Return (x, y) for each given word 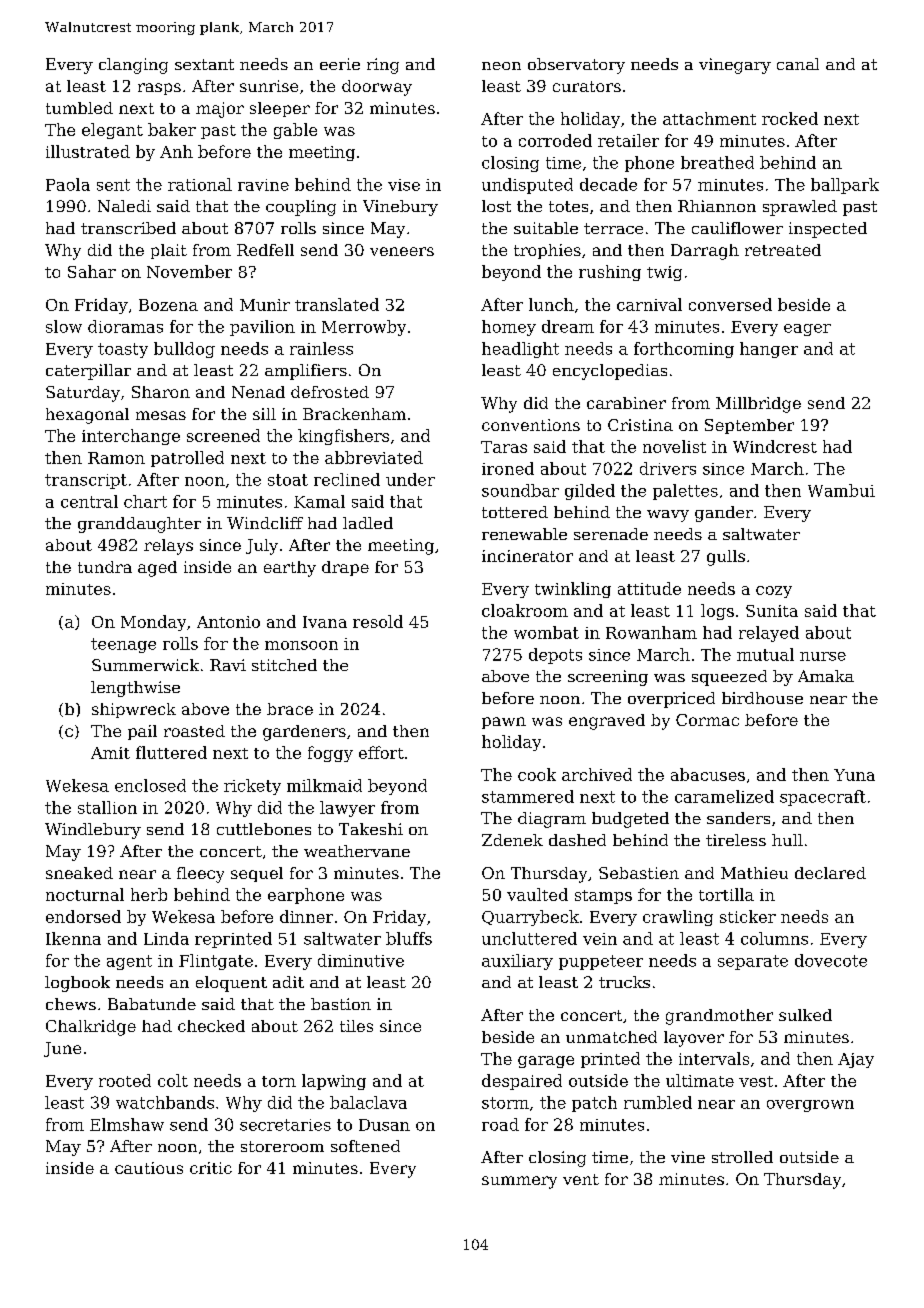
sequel (257, 874)
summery (519, 1182)
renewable (524, 534)
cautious (149, 1168)
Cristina (640, 425)
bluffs (409, 938)
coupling (301, 208)
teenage (123, 645)
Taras (504, 447)
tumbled (79, 108)
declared (830, 873)
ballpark (845, 186)
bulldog (184, 350)
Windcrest (775, 446)
